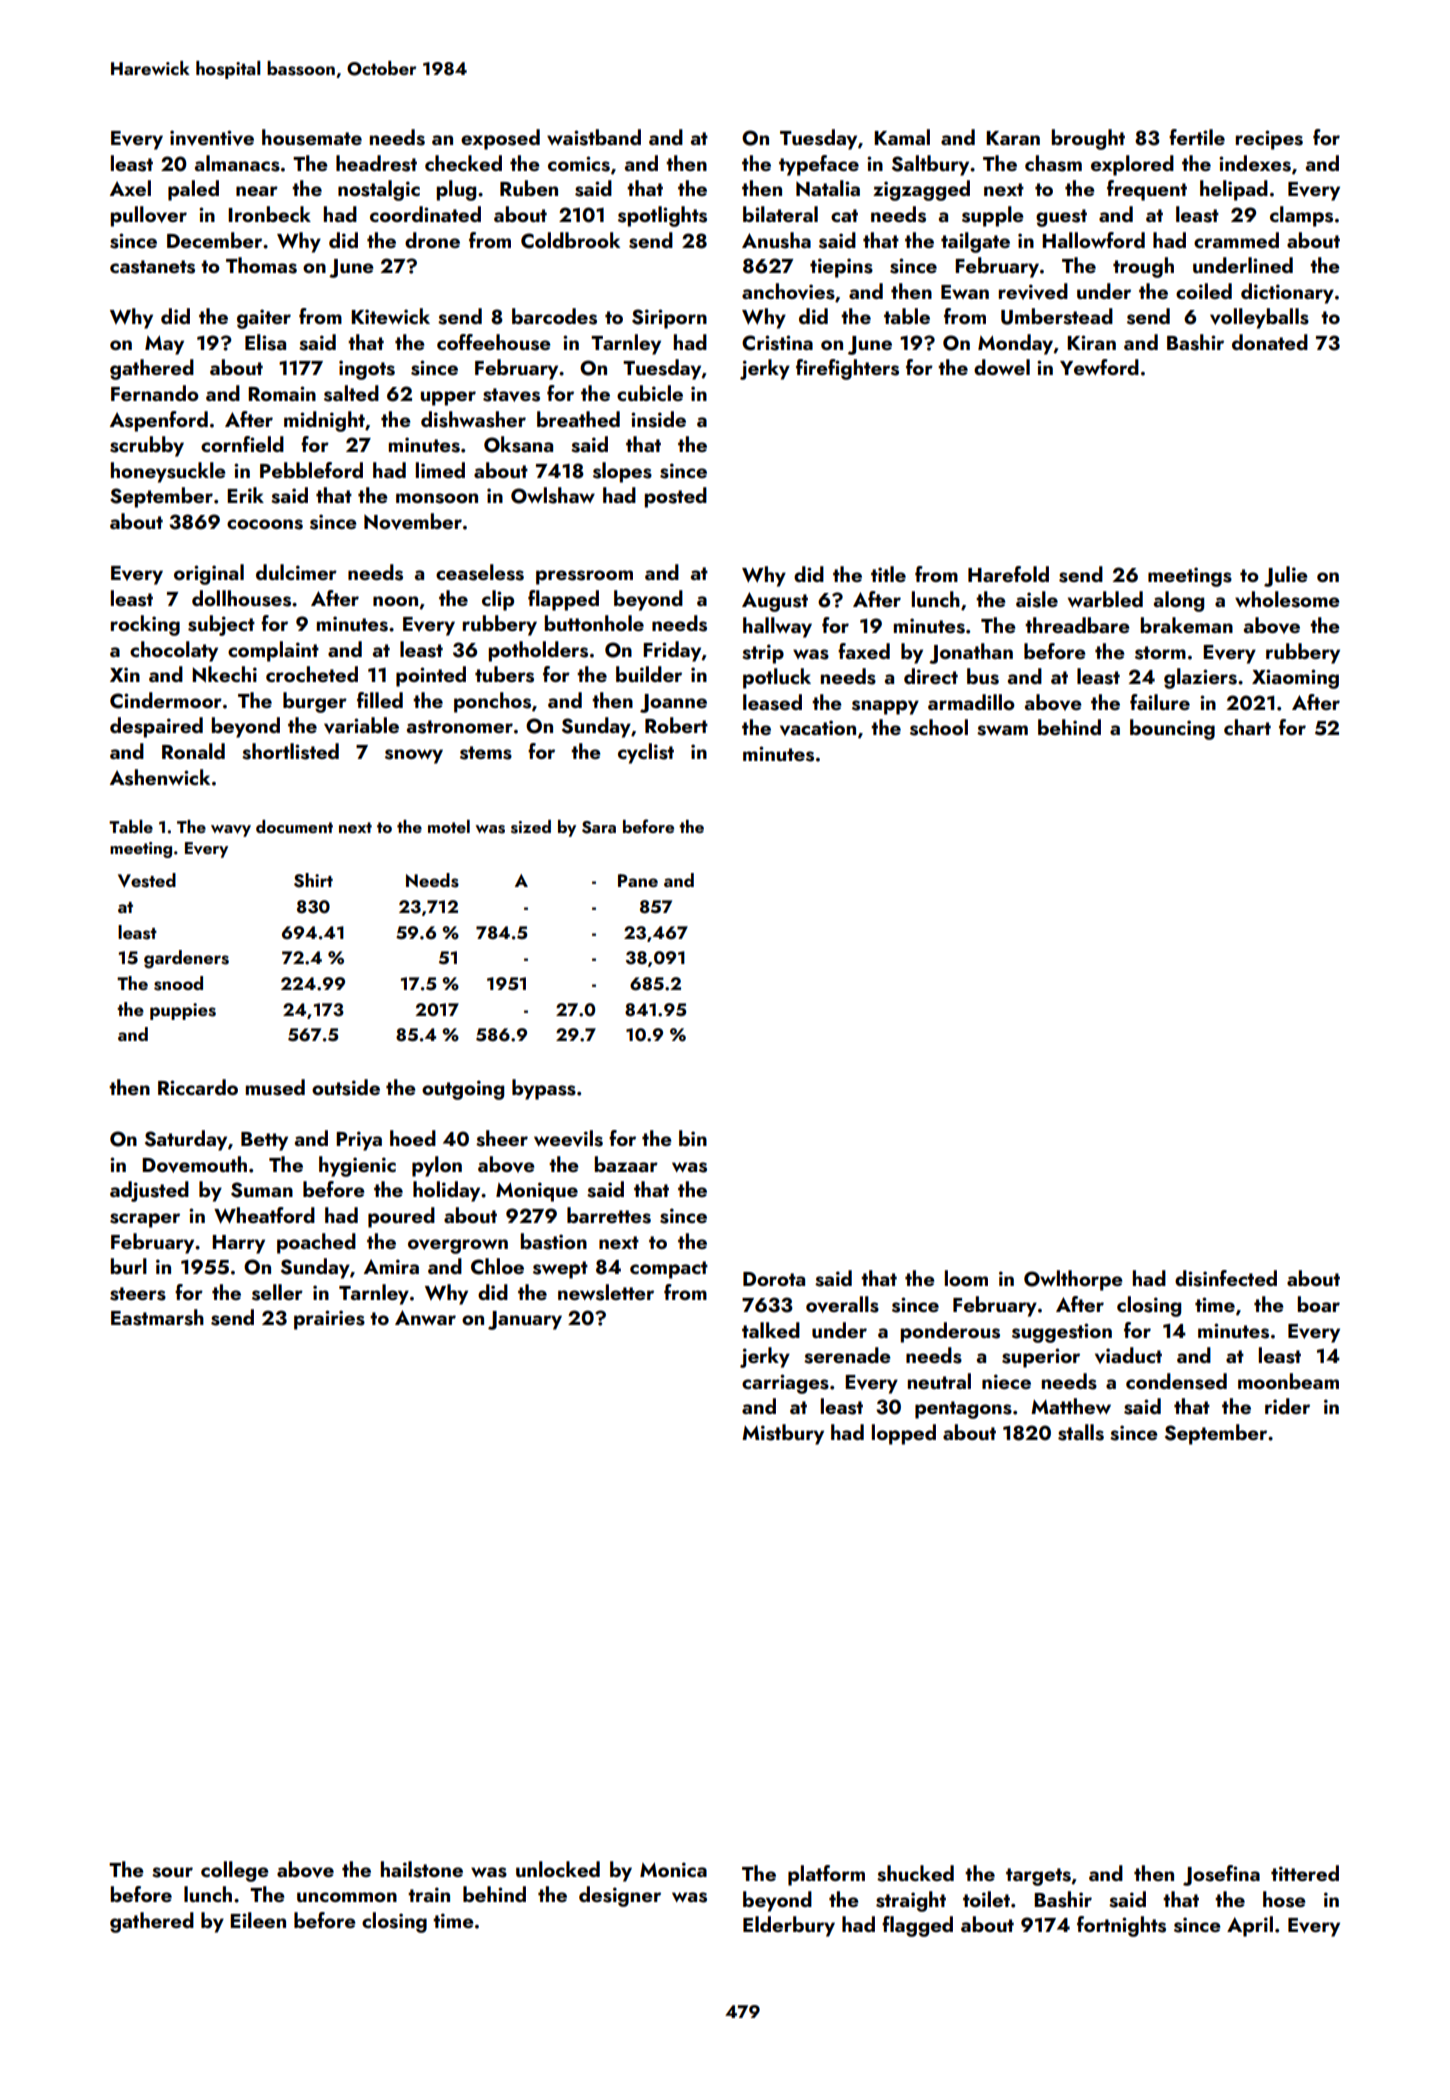 Image resolution: width=1450 pixels, height=2100 pixels. What do you see at coordinates (1269, 140) in the document?
I see `recipes` at bounding box center [1269, 140].
